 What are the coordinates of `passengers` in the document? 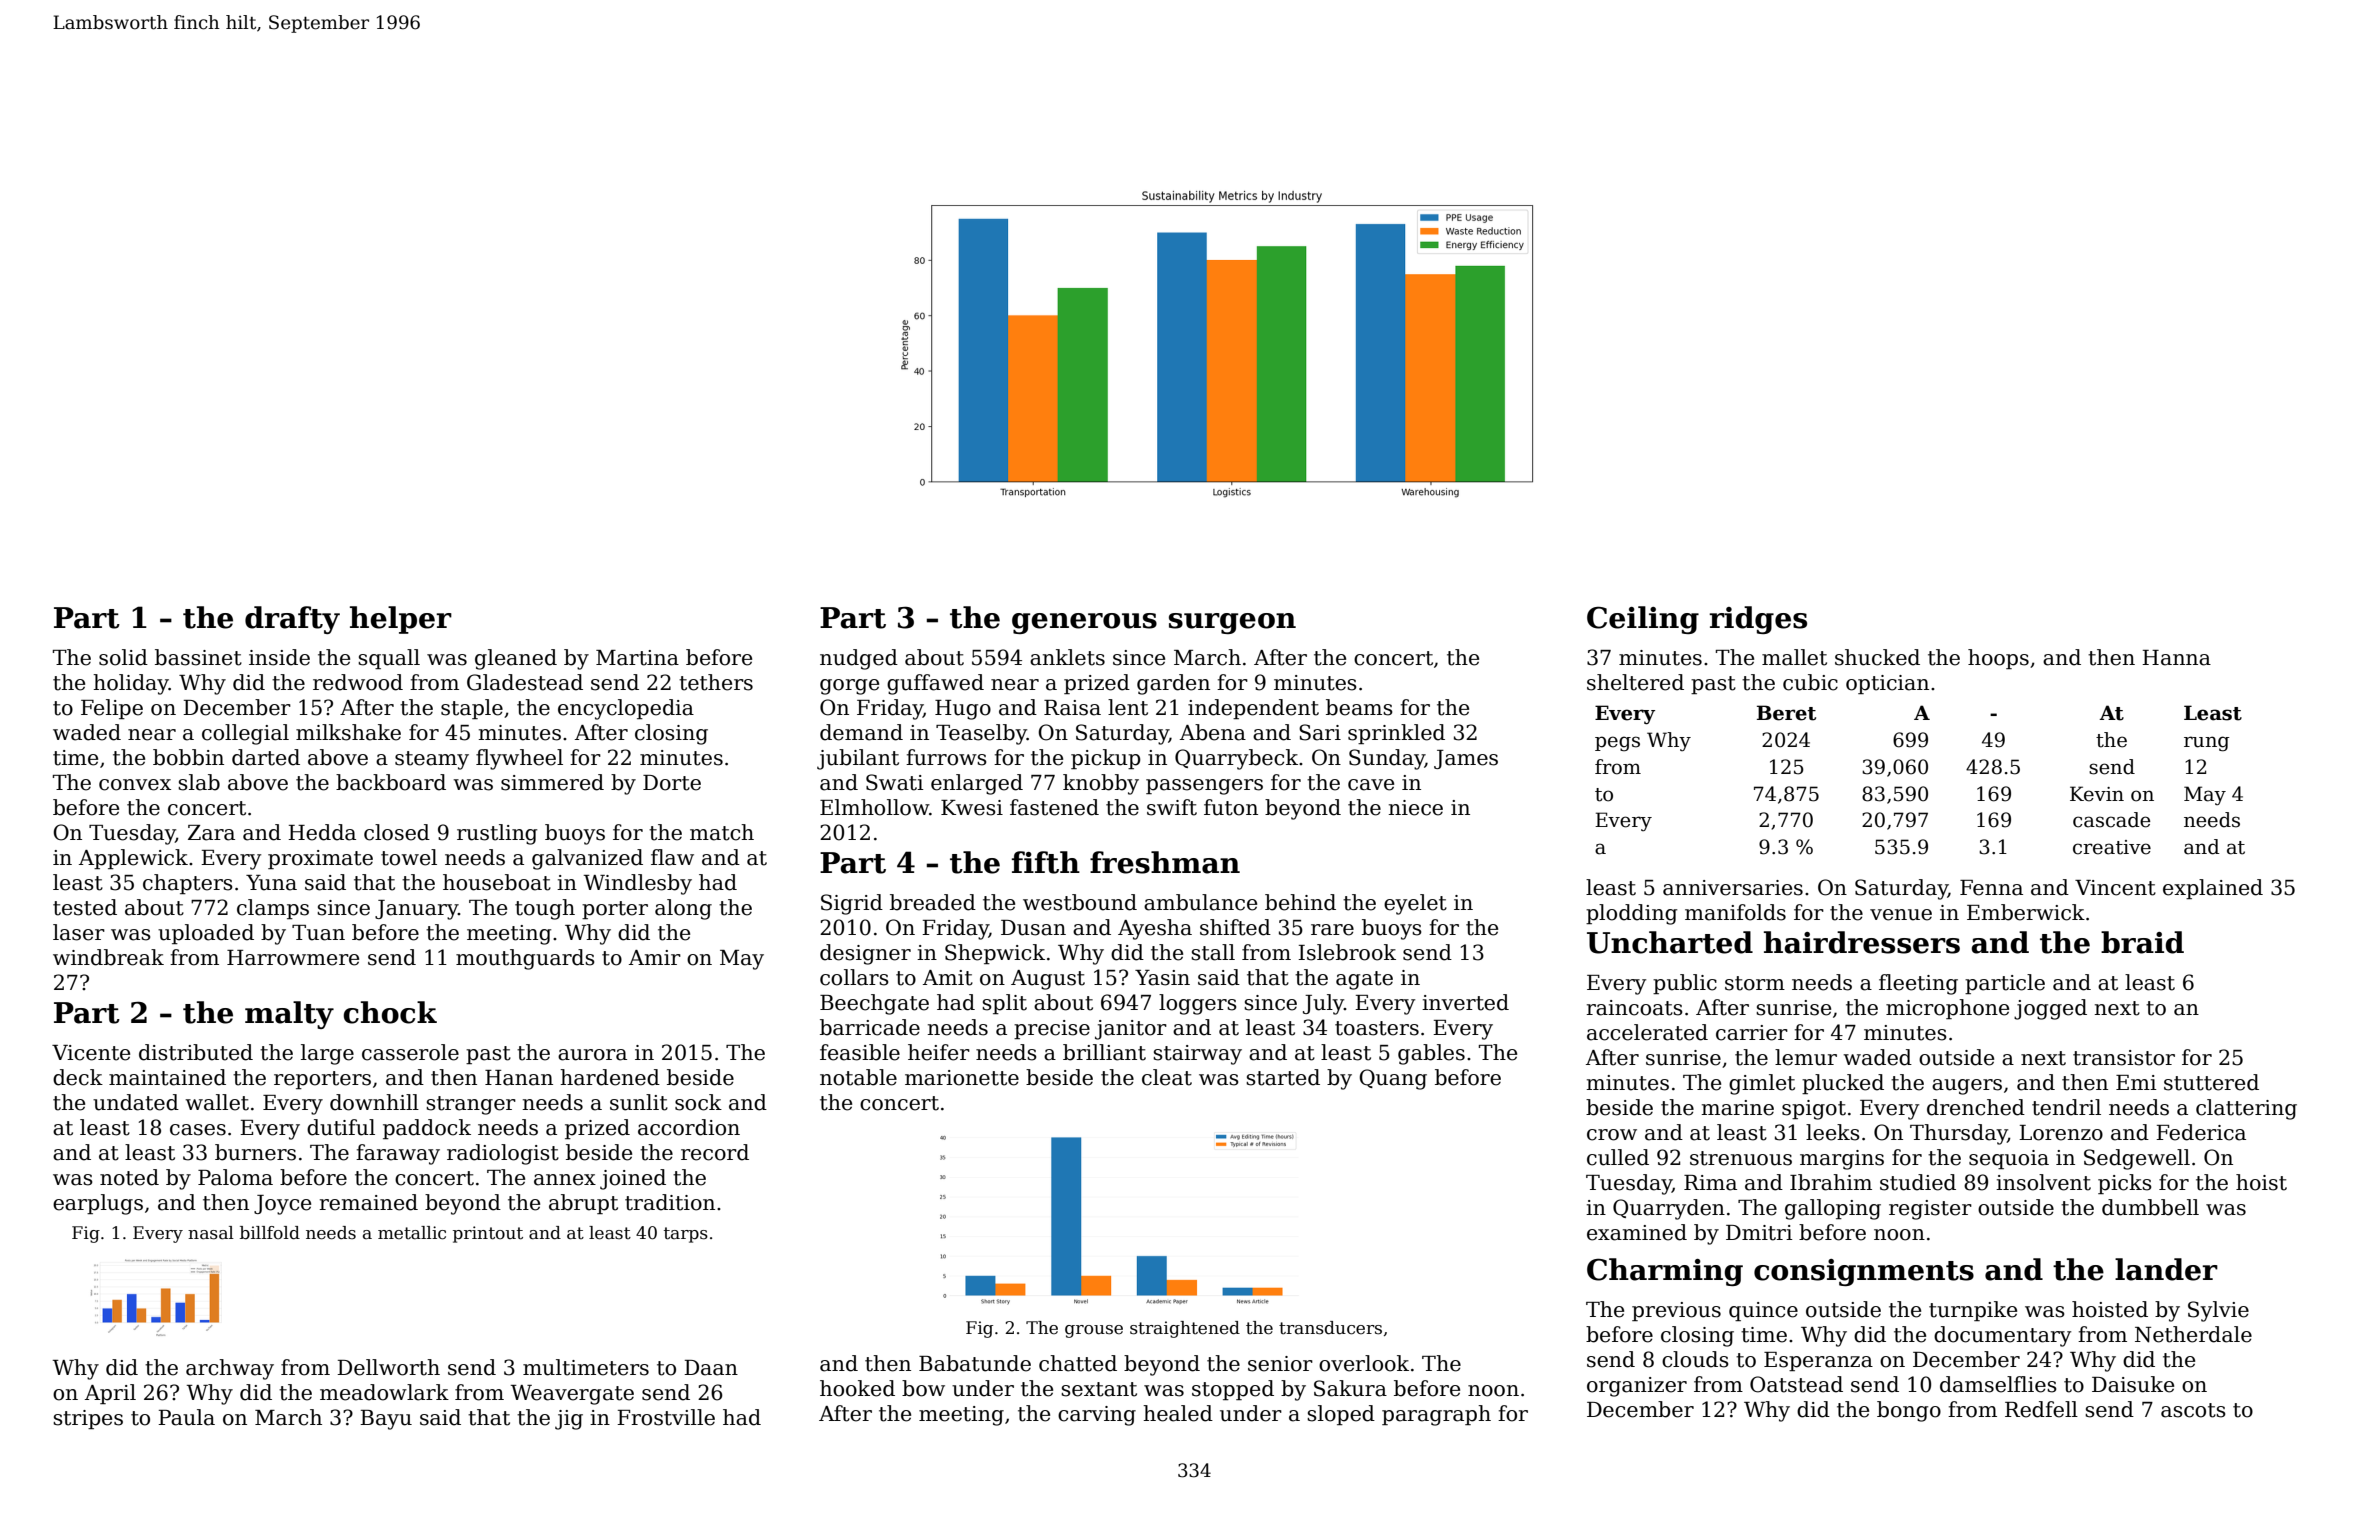 It's located at (1204, 787).
